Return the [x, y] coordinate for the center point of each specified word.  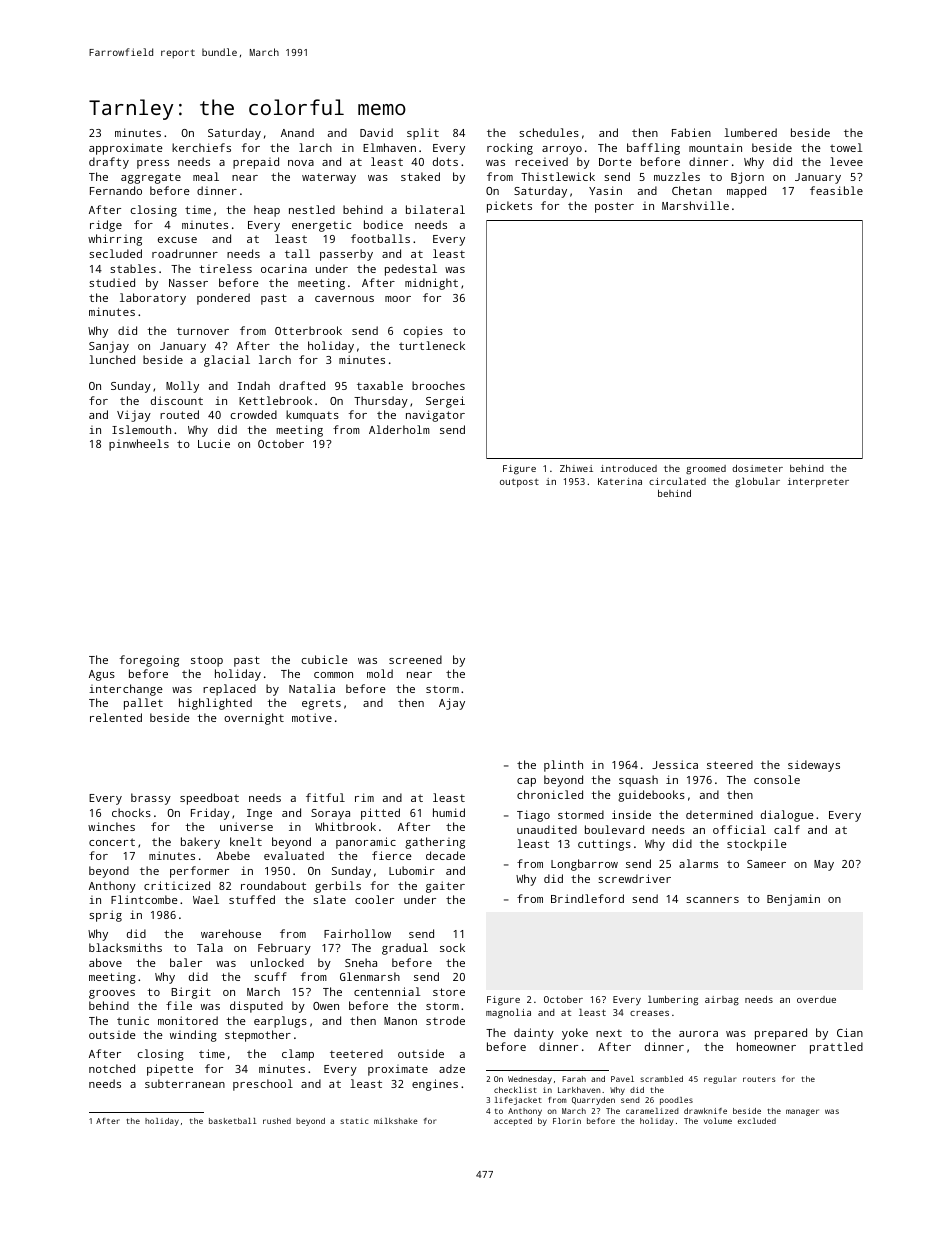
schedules [549, 132]
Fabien [691, 132]
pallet [143, 704]
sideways [814, 766]
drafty [109, 163]
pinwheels [139, 445]
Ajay [452, 704]
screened [415, 659]
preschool [263, 1085]
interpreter [818, 482]
